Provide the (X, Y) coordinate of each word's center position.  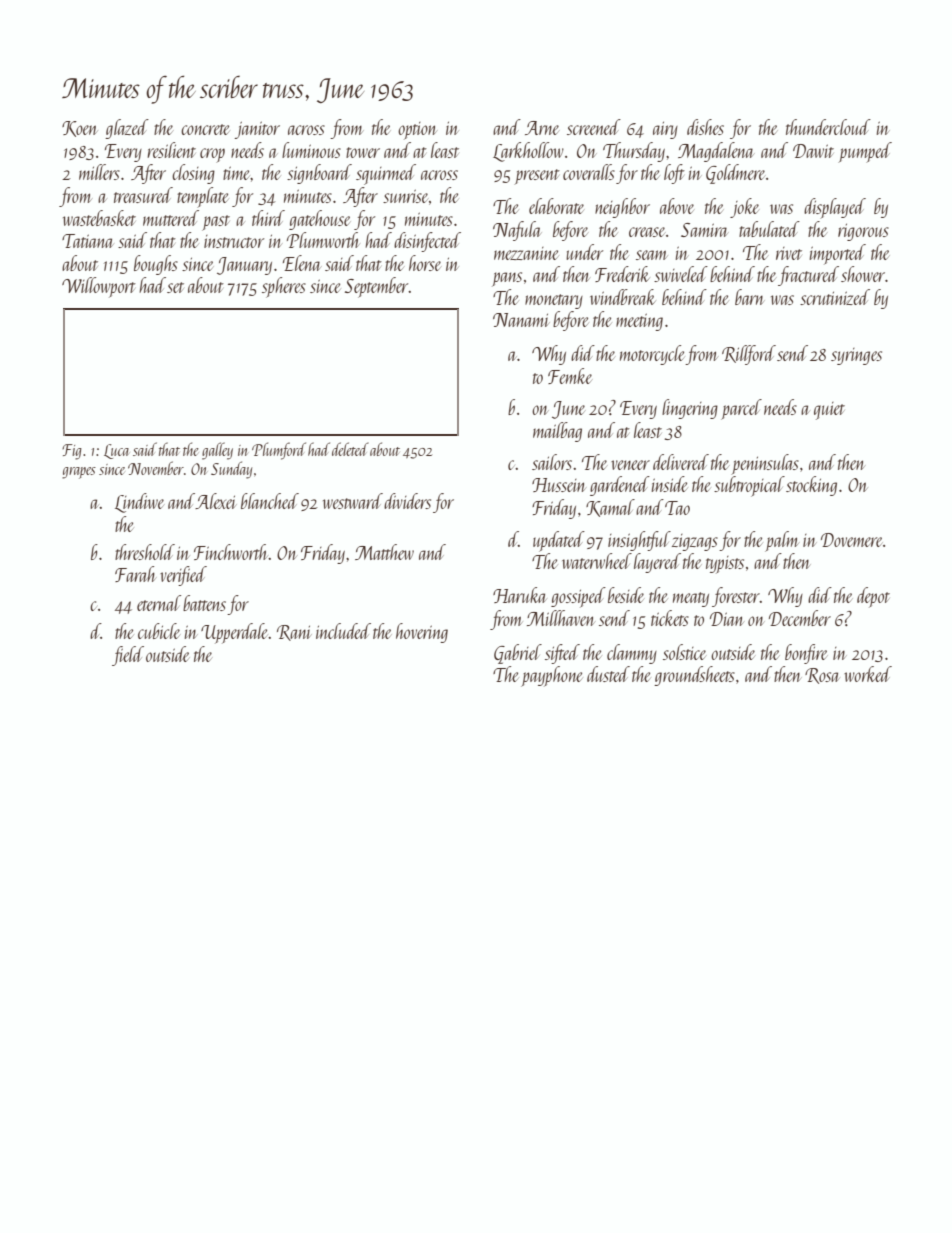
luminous (311, 150)
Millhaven (561, 618)
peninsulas (765, 464)
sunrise (405, 196)
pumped (865, 152)
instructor (234, 241)
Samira (705, 230)
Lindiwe (139, 503)
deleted (350, 449)
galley (217, 451)
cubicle (159, 631)
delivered (681, 462)
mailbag (557, 432)
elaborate (556, 206)
